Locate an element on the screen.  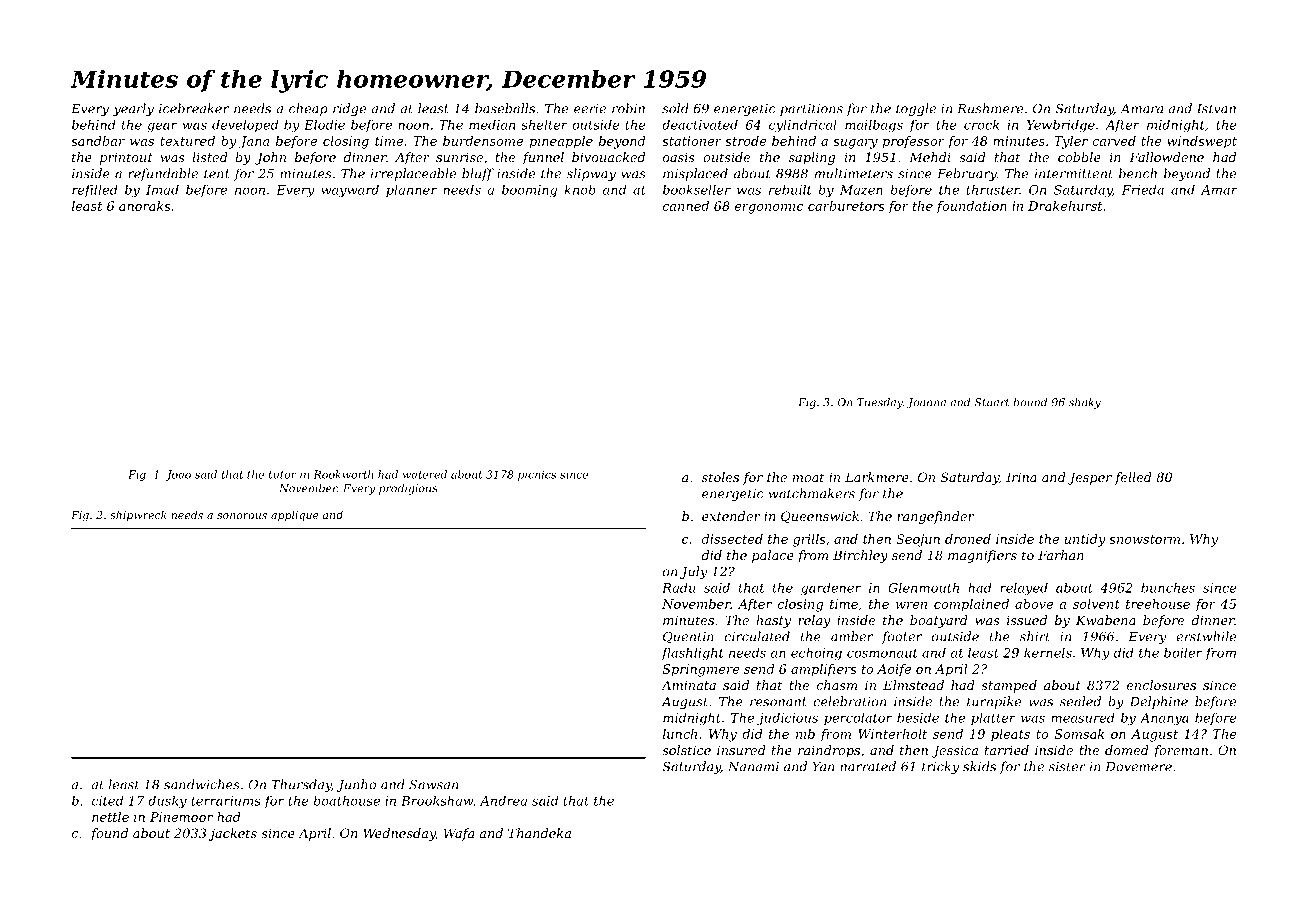
anoraks is located at coordinates (145, 206).
